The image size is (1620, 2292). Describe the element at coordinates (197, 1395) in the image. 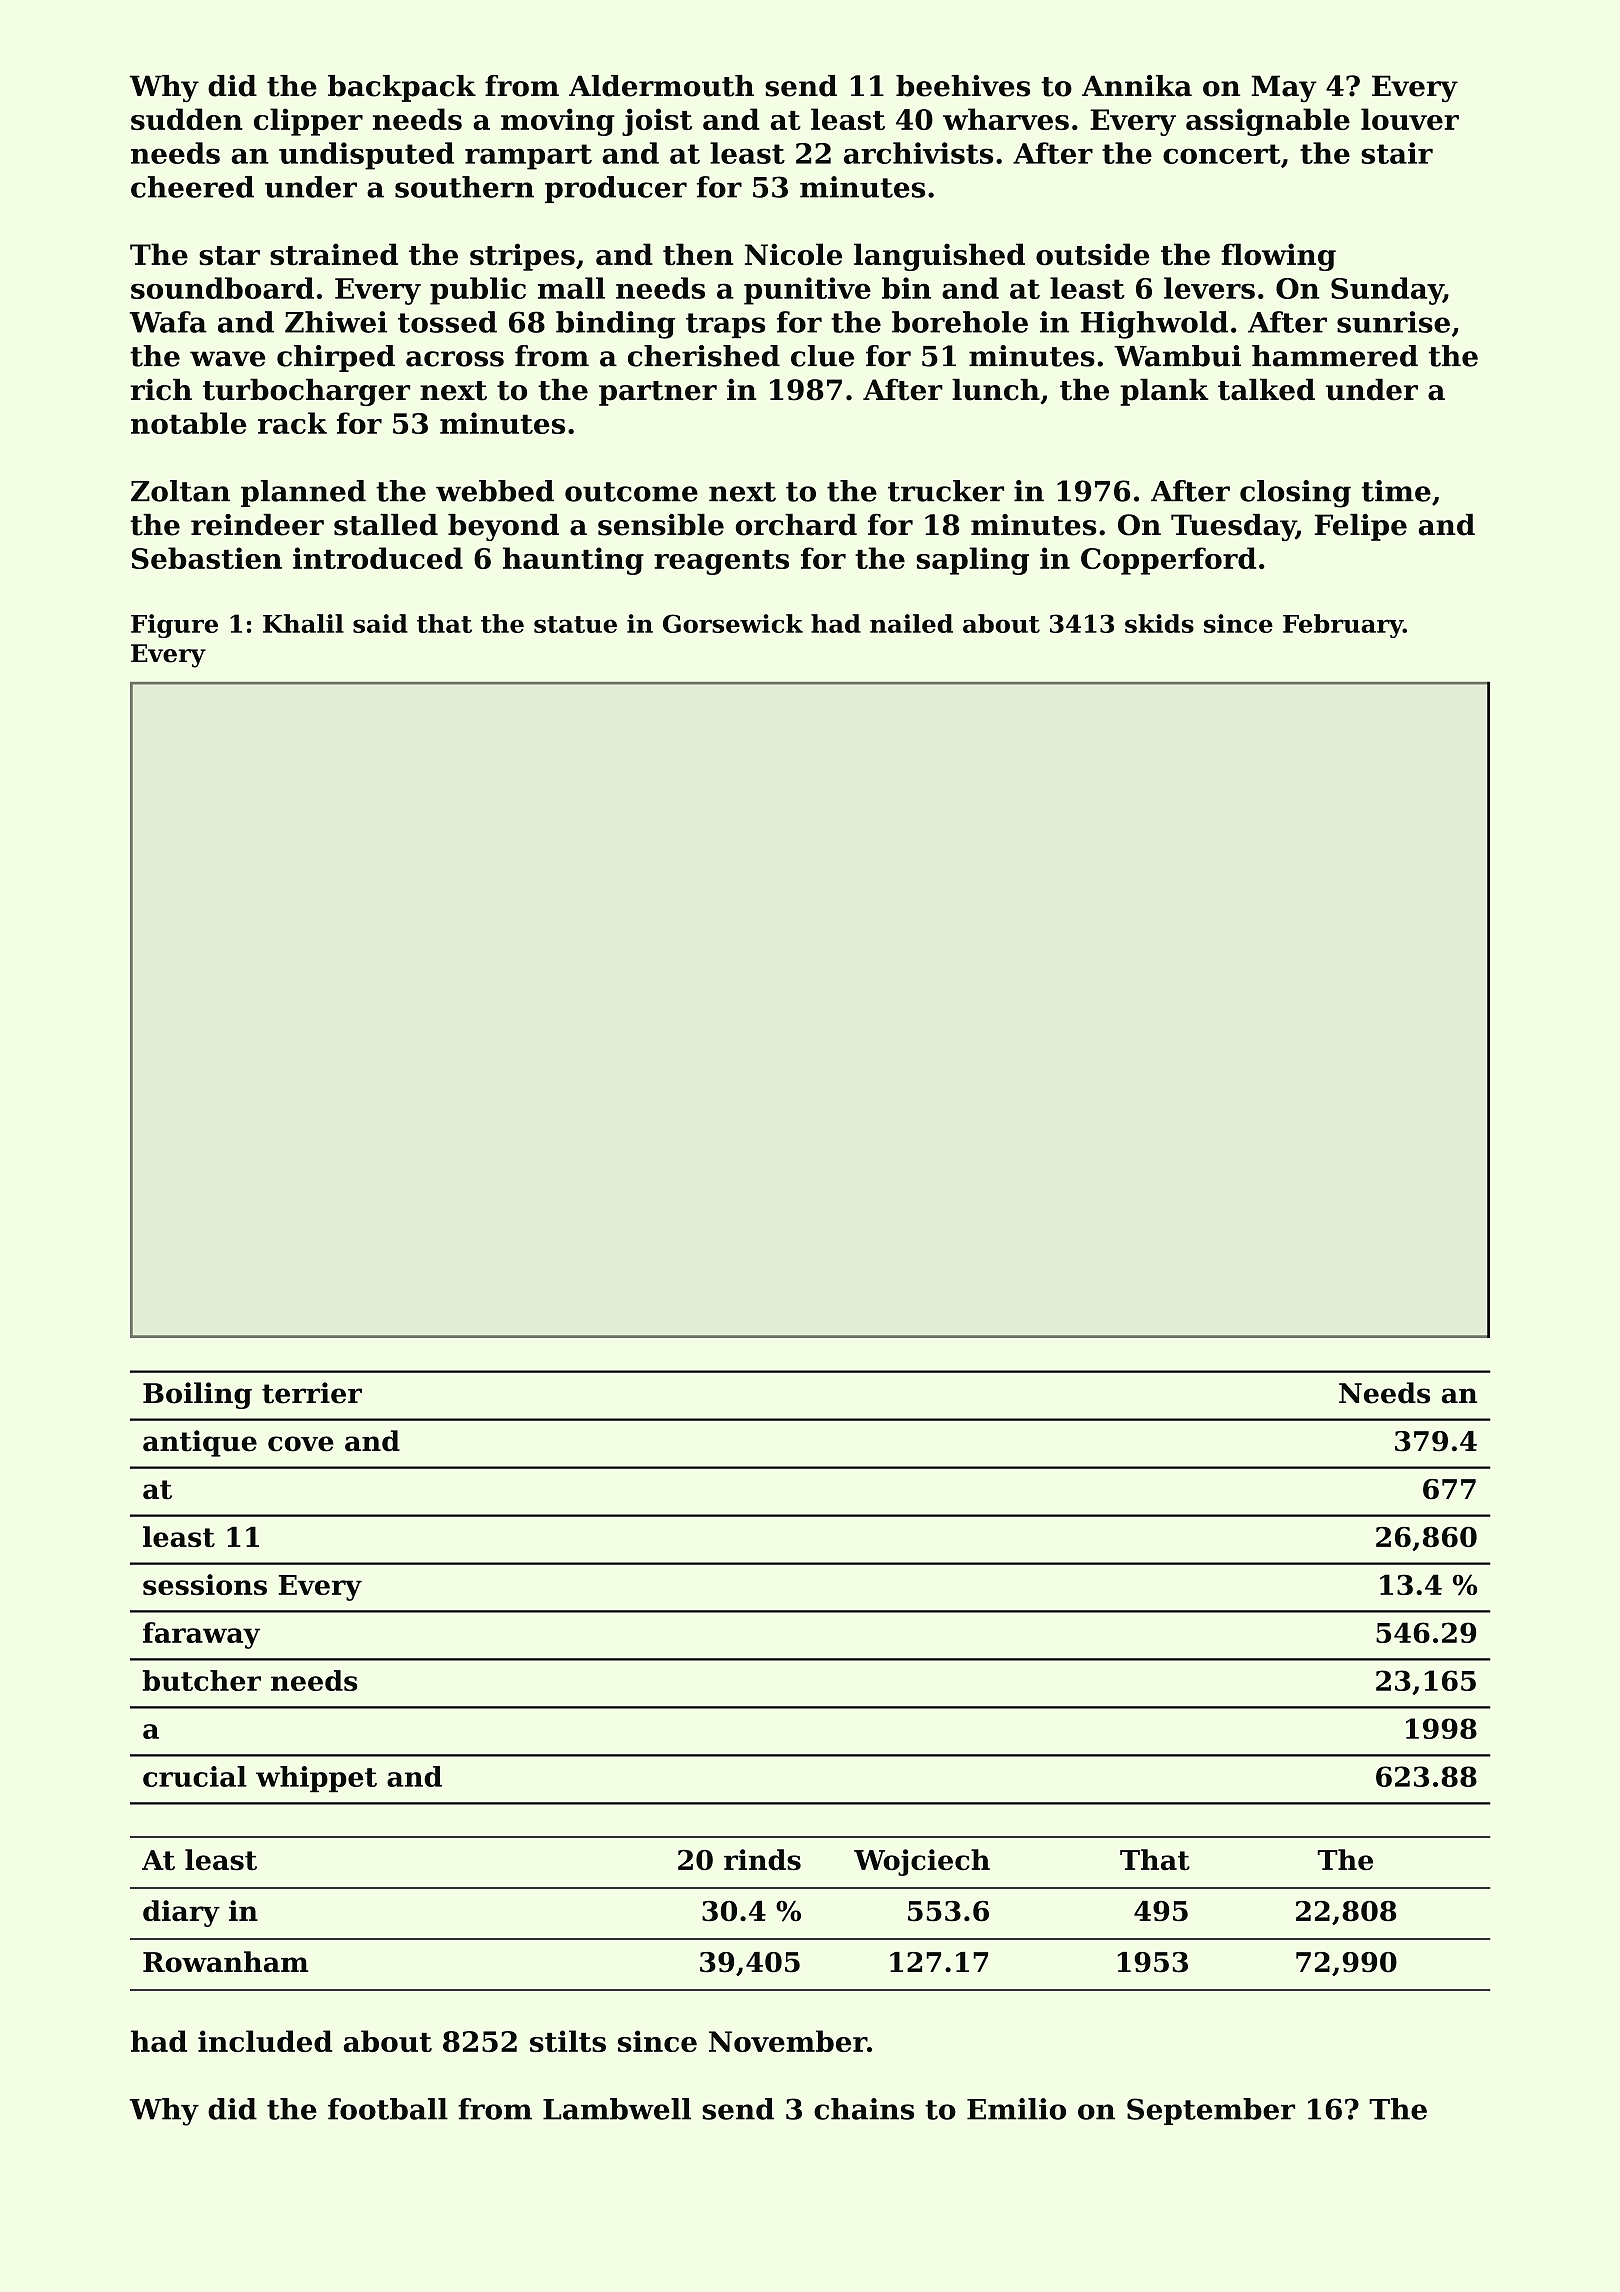

I see `Boiling` at that location.
